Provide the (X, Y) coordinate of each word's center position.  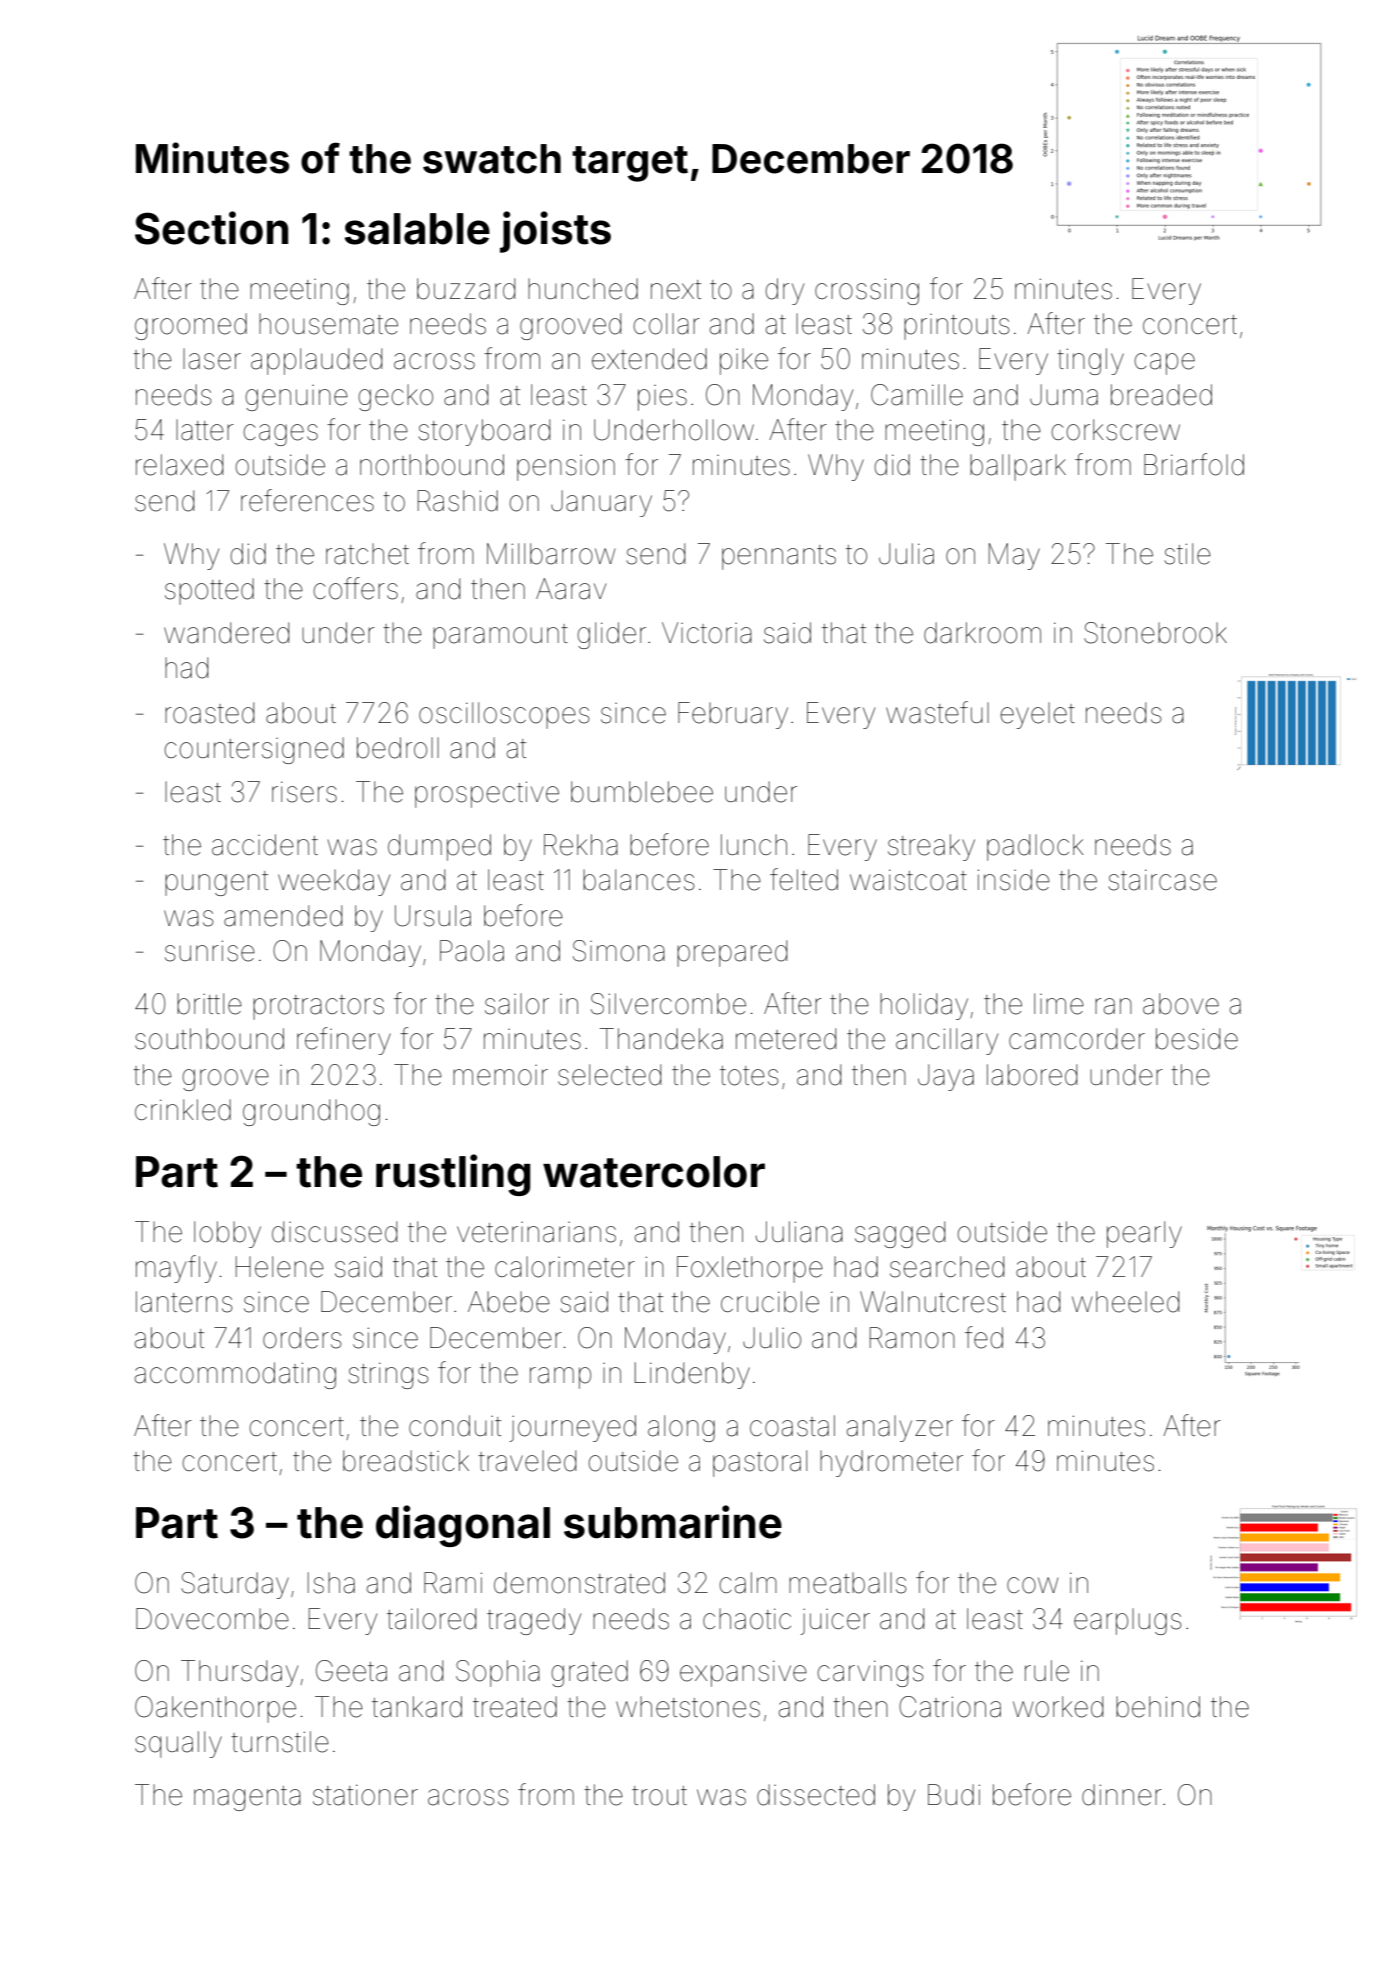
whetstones (688, 1707)
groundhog (311, 1112)
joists (555, 232)
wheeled (1125, 1302)
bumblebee (642, 792)
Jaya (946, 1077)
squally (178, 1744)
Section (211, 228)
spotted (209, 591)
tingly (1090, 361)
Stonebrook (1155, 633)
